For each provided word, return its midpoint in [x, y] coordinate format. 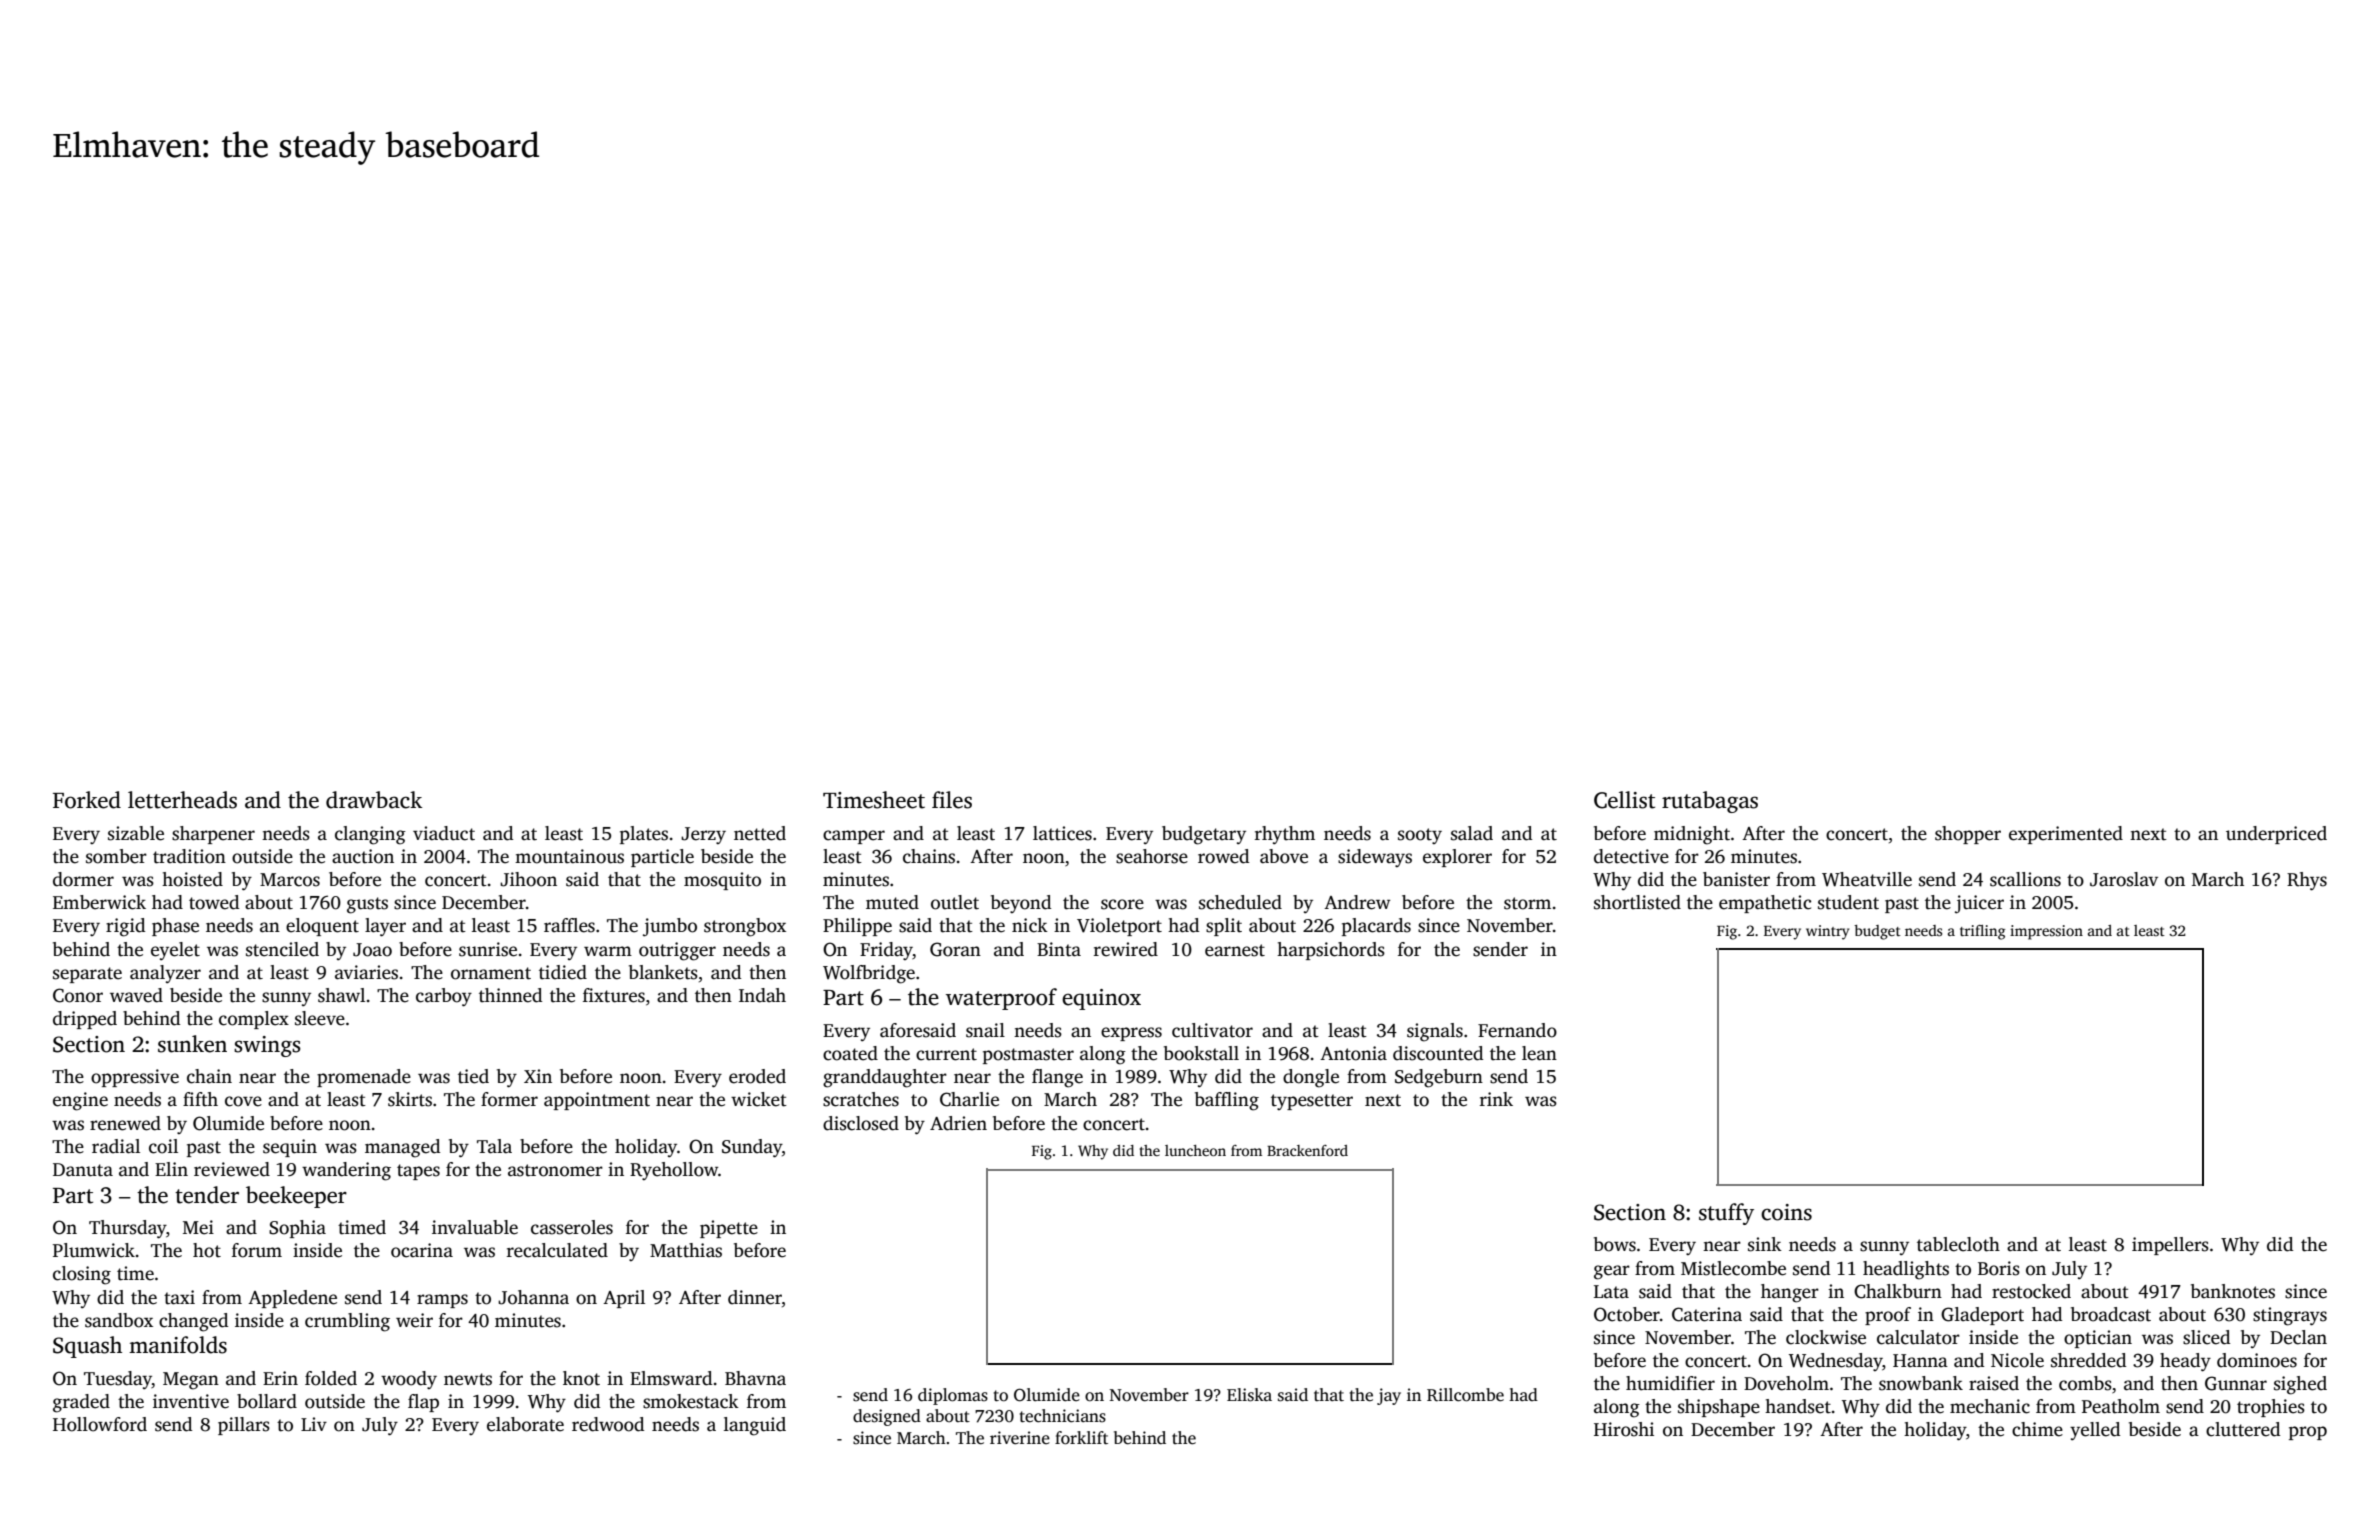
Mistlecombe [1733, 1268]
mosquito [722, 881]
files [952, 800]
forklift [1081, 1438]
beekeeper [296, 1197]
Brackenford [1307, 1150]
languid [755, 1426]
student [1848, 902]
